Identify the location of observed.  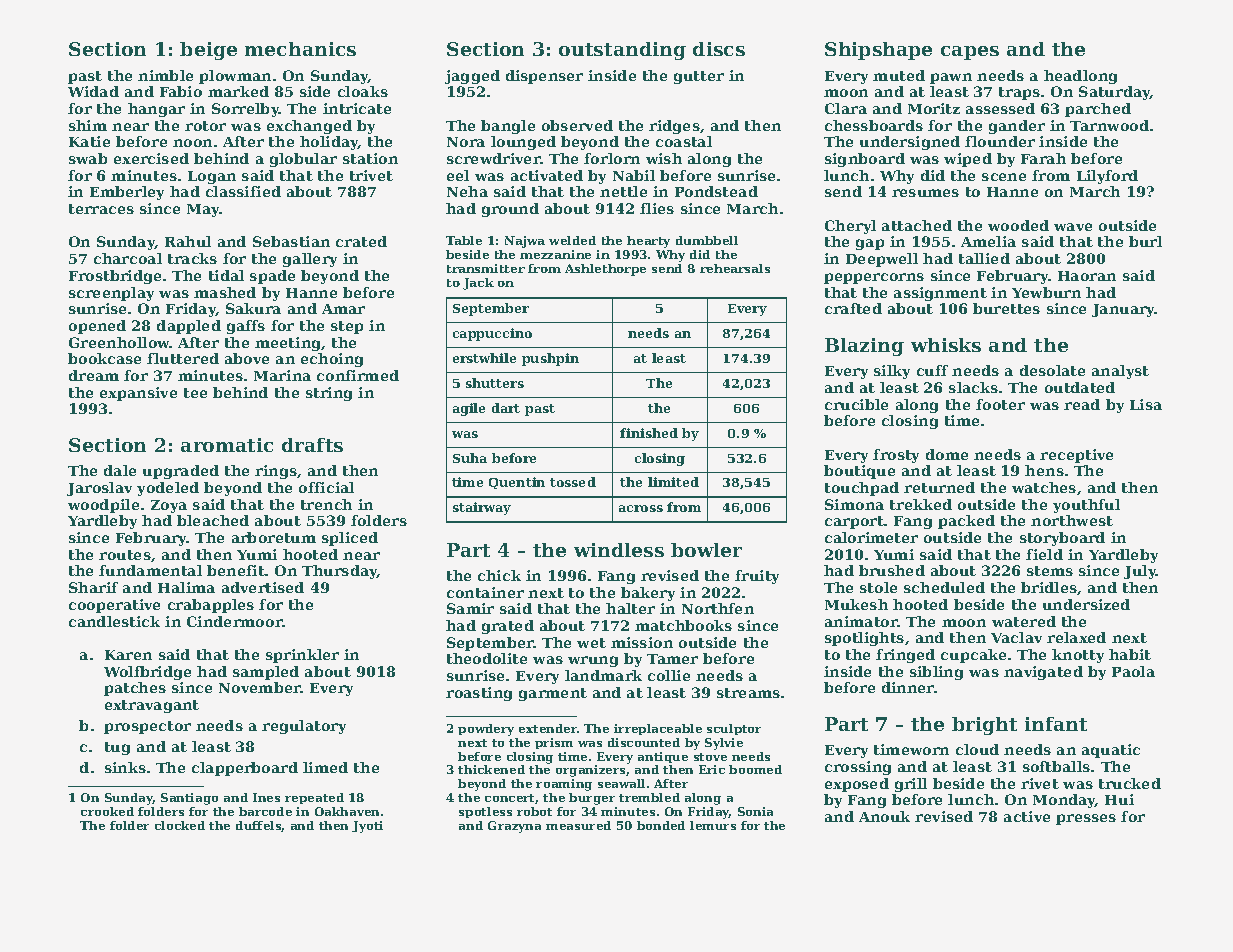
(577, 125).
